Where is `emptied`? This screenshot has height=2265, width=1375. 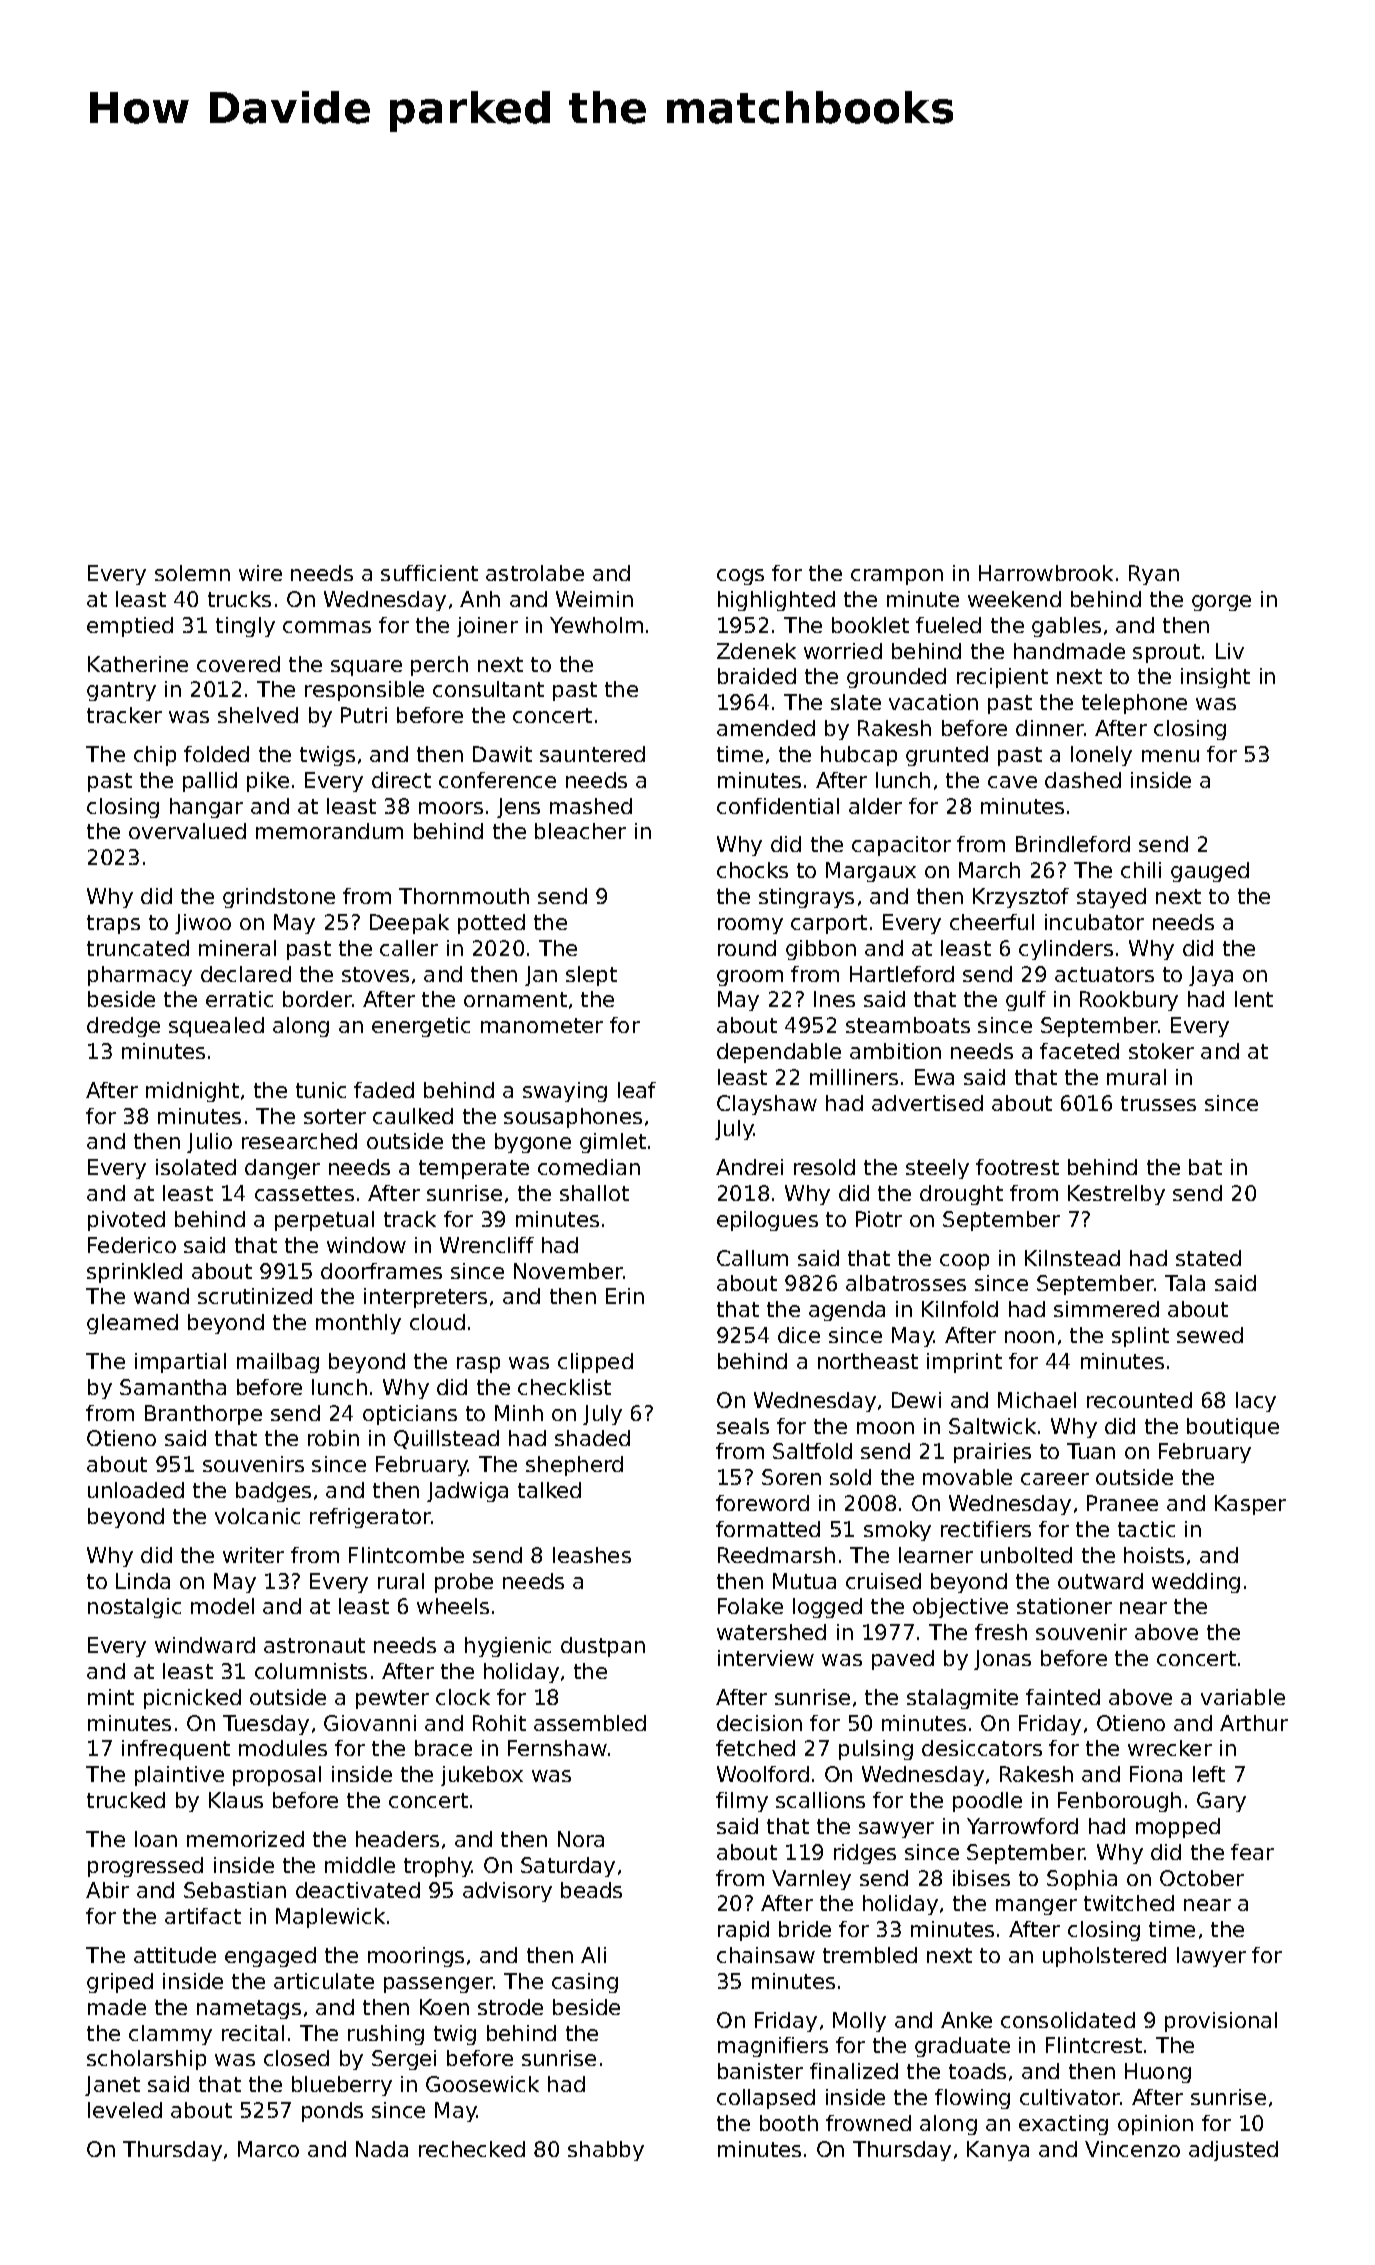
emptied is located at coordinates (130, 627).
